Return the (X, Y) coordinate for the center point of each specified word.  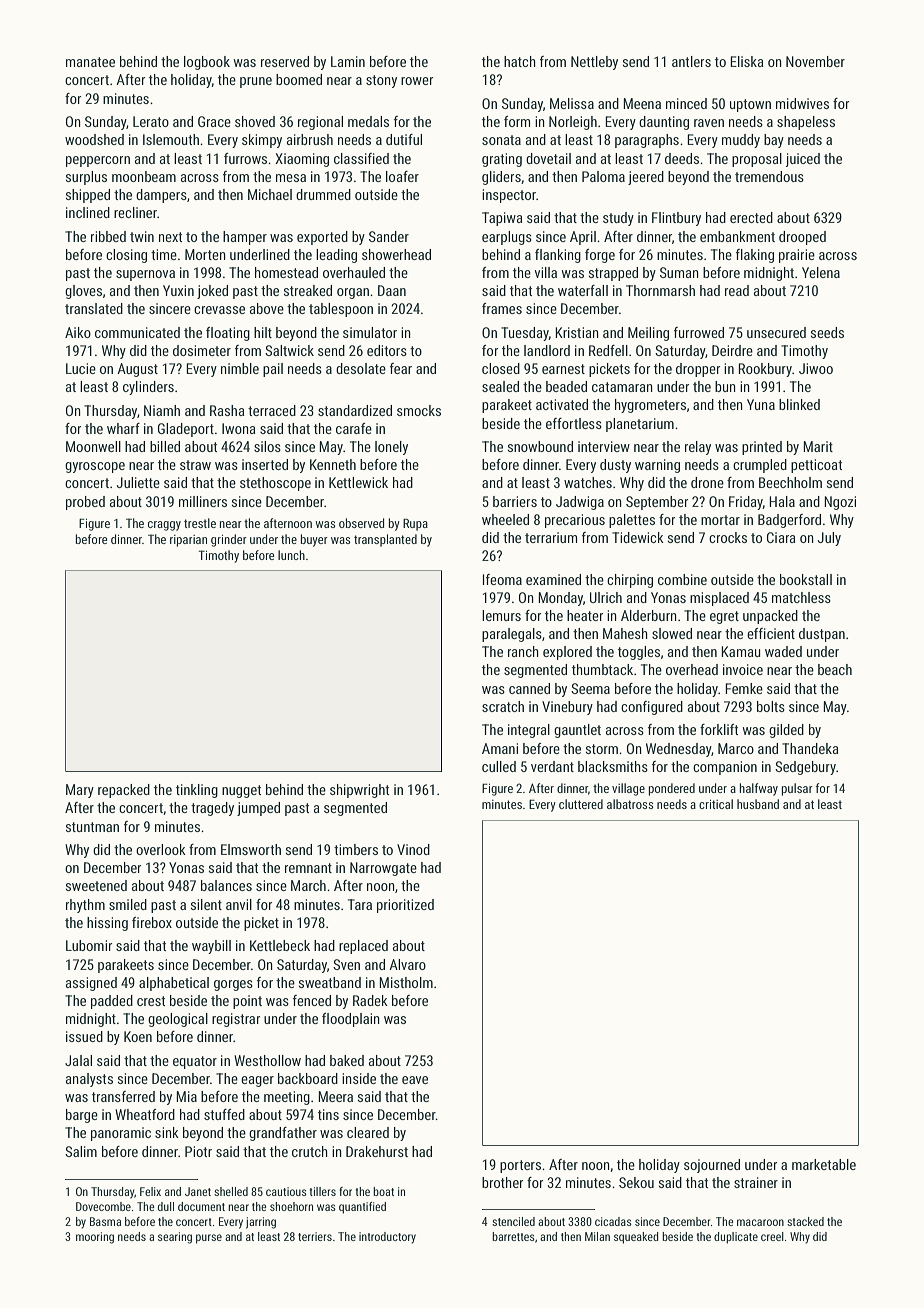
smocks (419, 410)
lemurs (501, 615)
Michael (270, 194)
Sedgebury (805, 768)
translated (94, 308)
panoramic (121, 1134)
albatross (630, 804)
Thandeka (810, 748)
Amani (500, 748)
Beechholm (790, 482)
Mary (80, 791)
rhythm (85, 906)
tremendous (769, 176)
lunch (291, 555)
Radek (370, 1000)
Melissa (572, 103)
